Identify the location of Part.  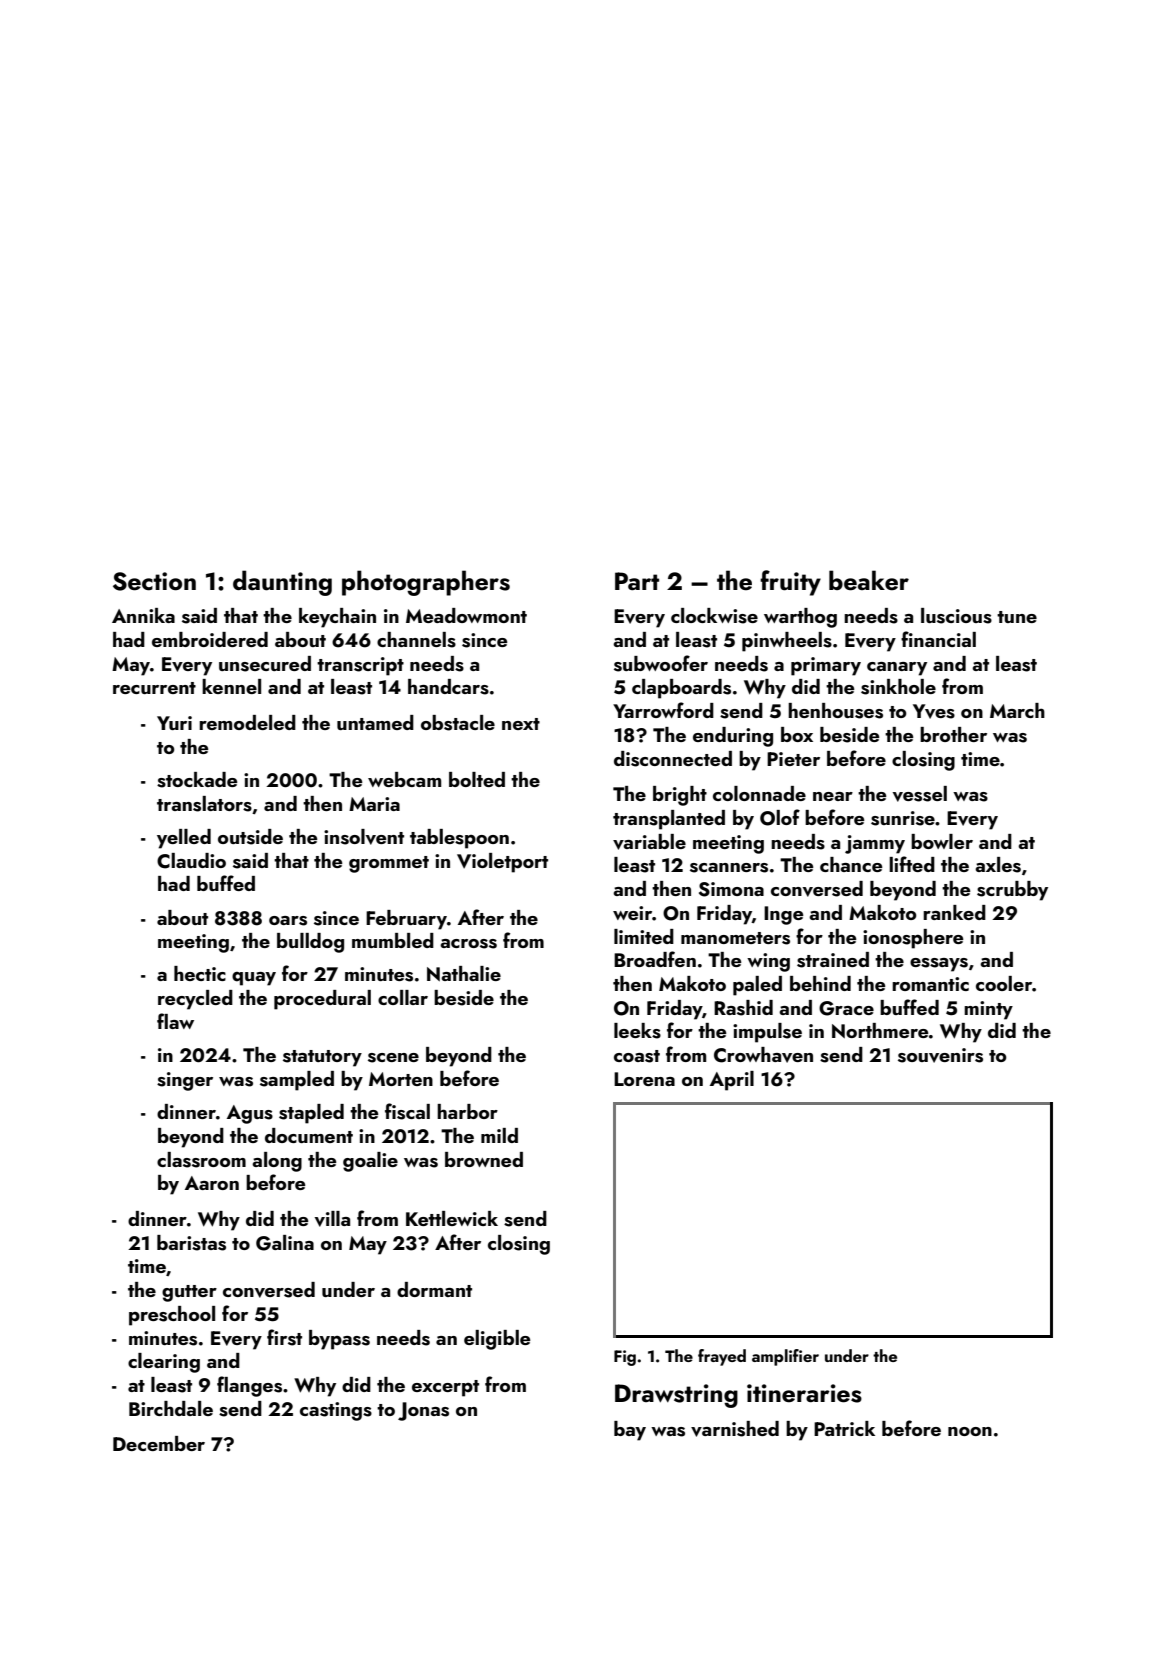
(637, 581).
